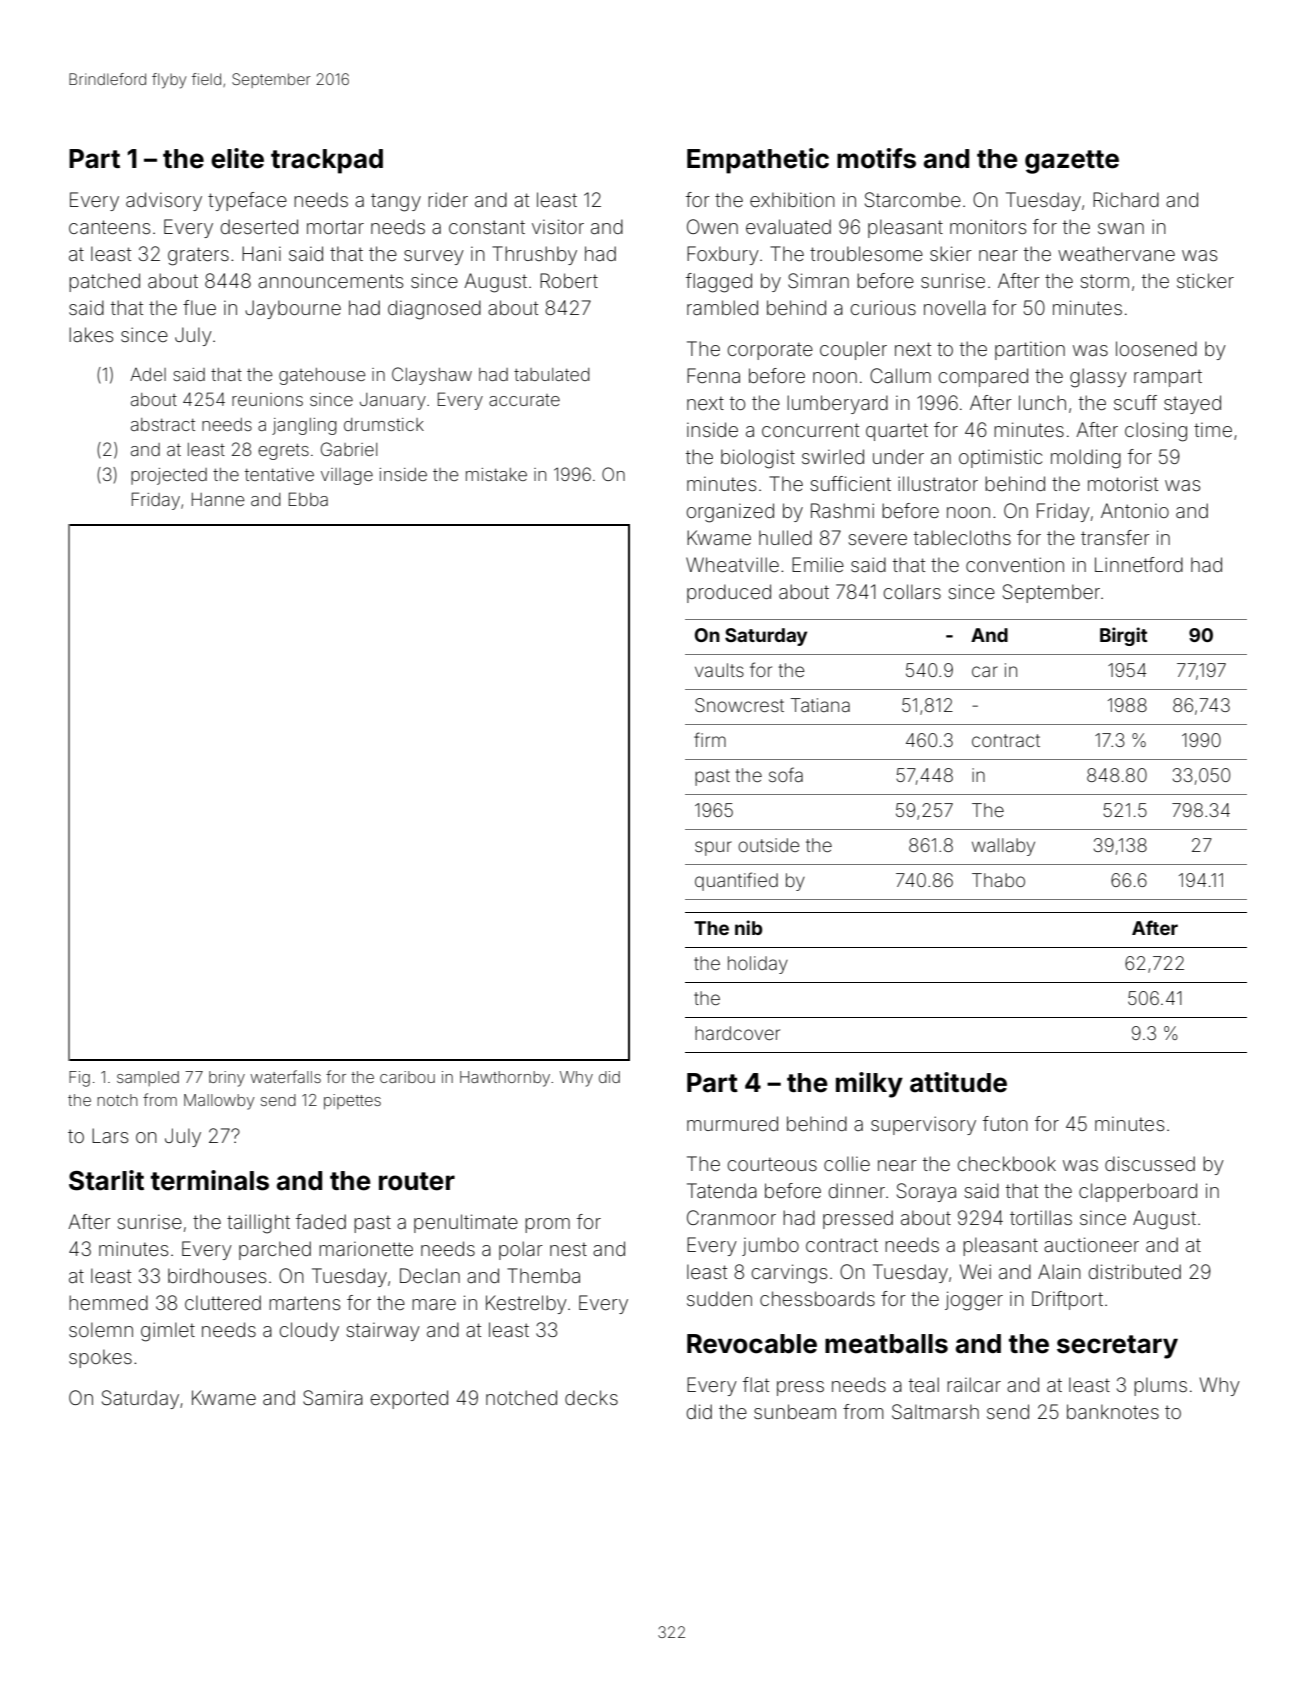 The width and height of the screenshot is (1315, 1702). I want to click on corporate, so click(770, 351).
